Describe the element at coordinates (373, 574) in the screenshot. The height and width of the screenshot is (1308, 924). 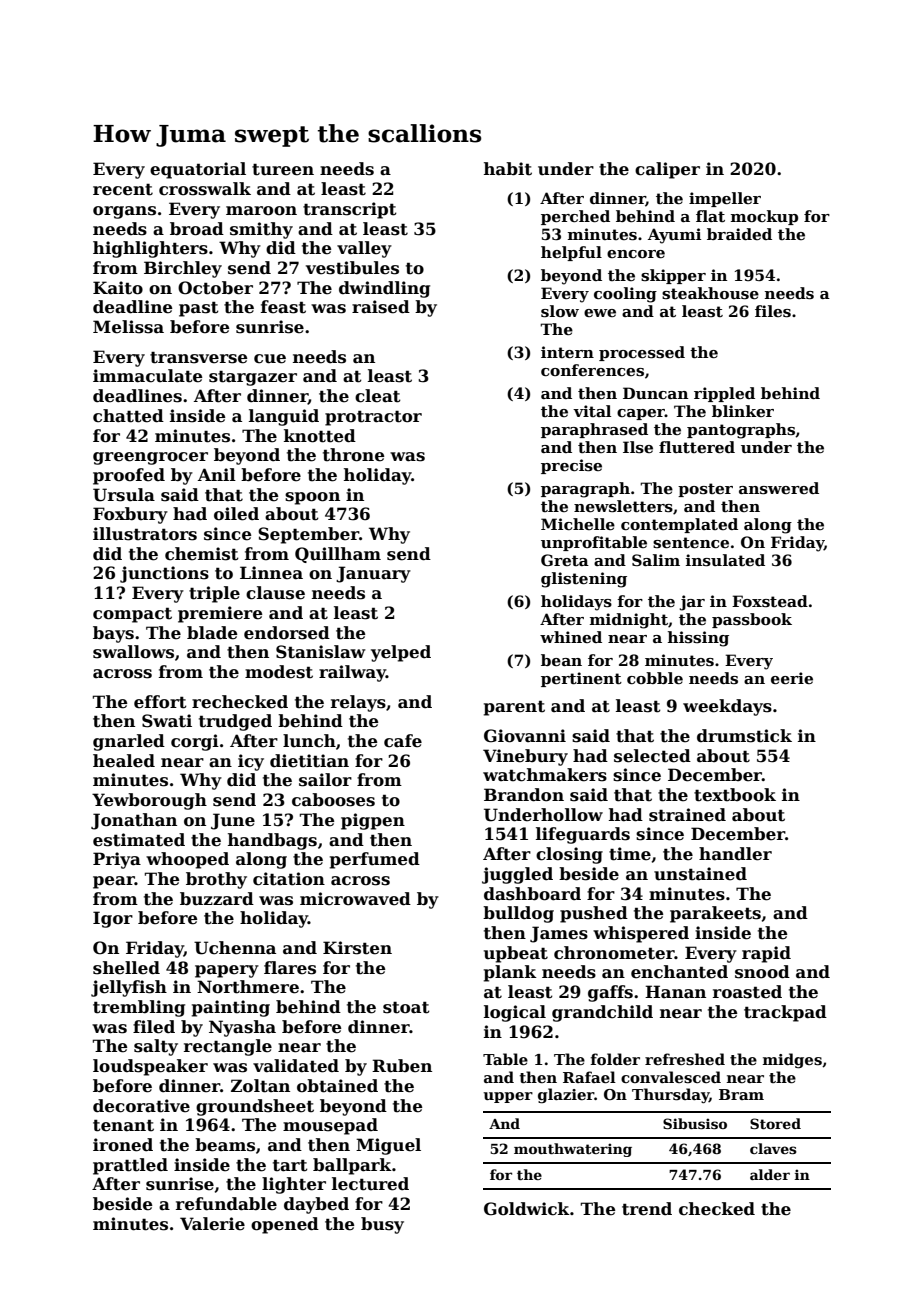
I see `January` at that location.
